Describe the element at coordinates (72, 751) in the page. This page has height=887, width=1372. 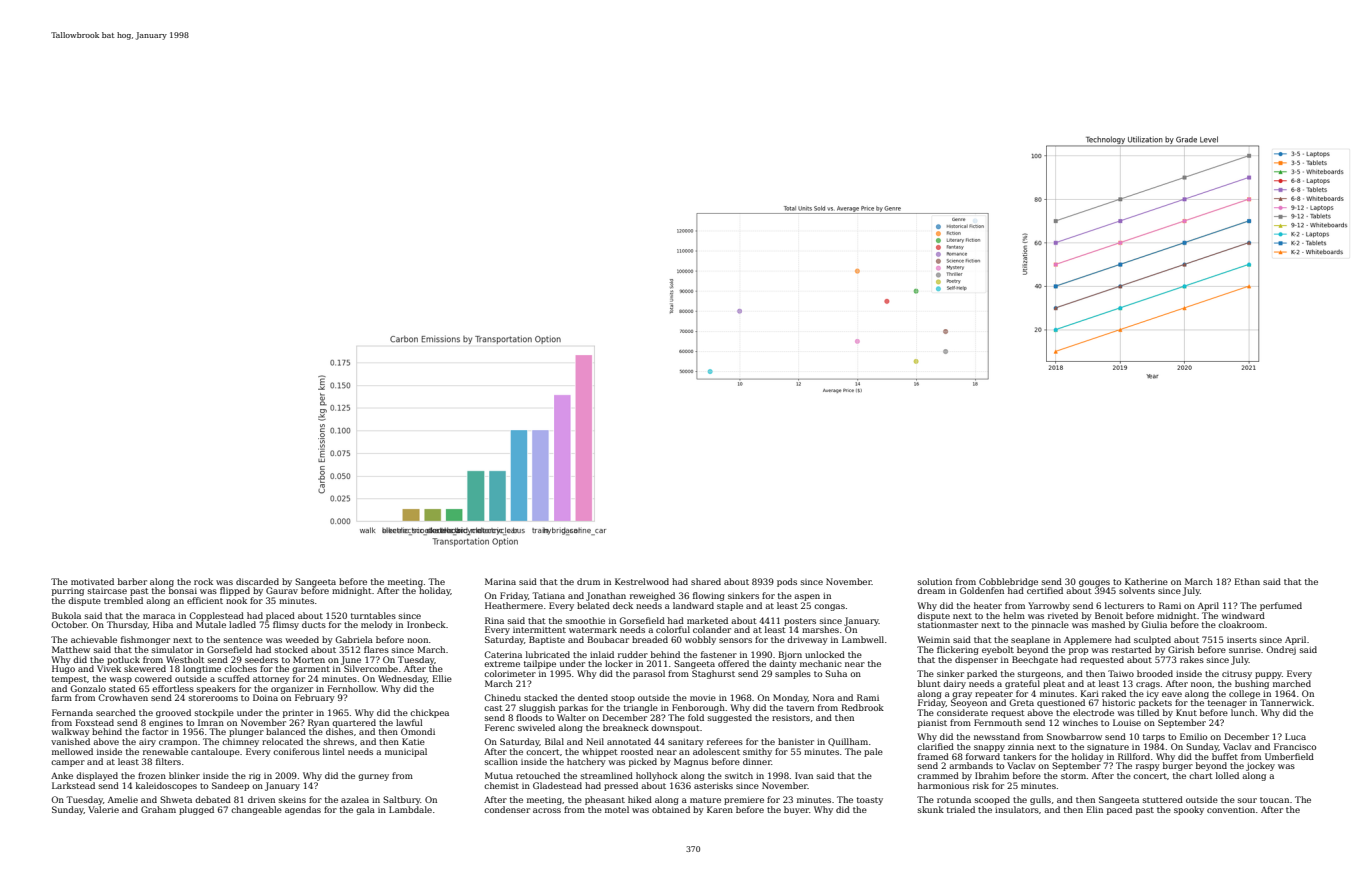
I see `mellowed` at that location.
